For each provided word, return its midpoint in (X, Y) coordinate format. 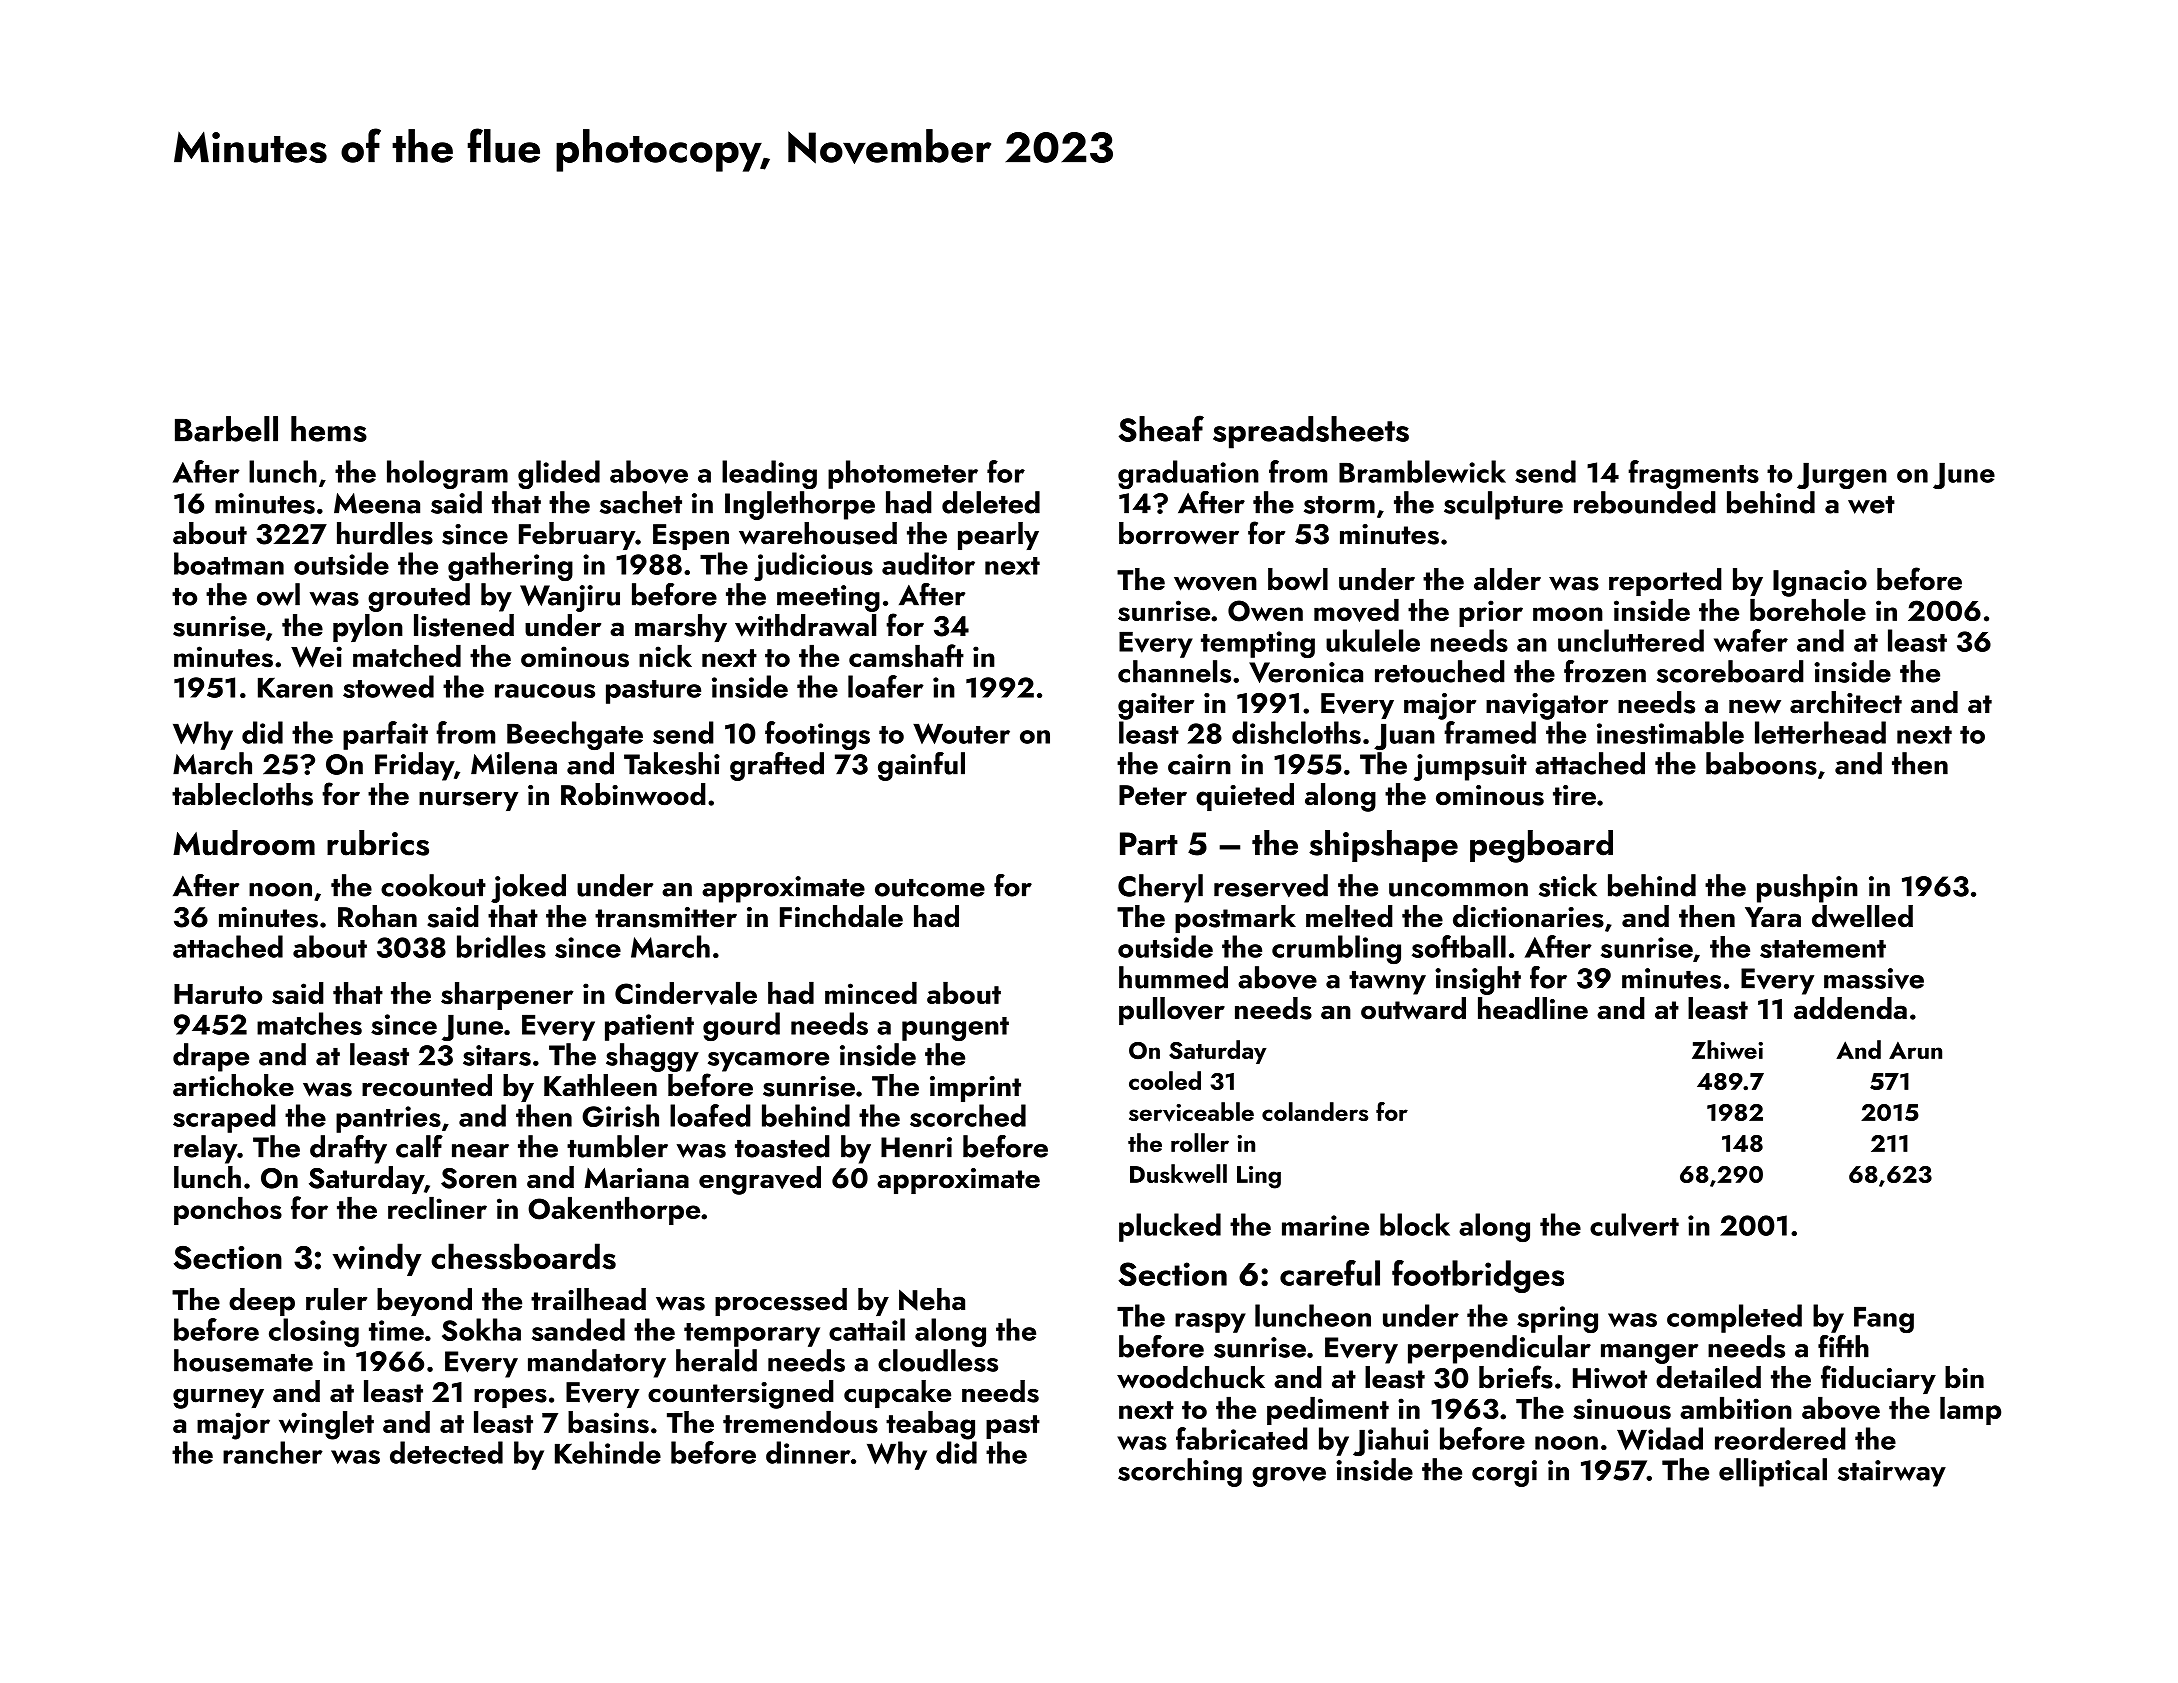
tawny (1387, 983)
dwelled (1862, 916)
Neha (932, 1299)
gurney (218, 1398)
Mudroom (244, 843)
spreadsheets (1311, 432)
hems (329, 429)
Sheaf (1161, 428)
